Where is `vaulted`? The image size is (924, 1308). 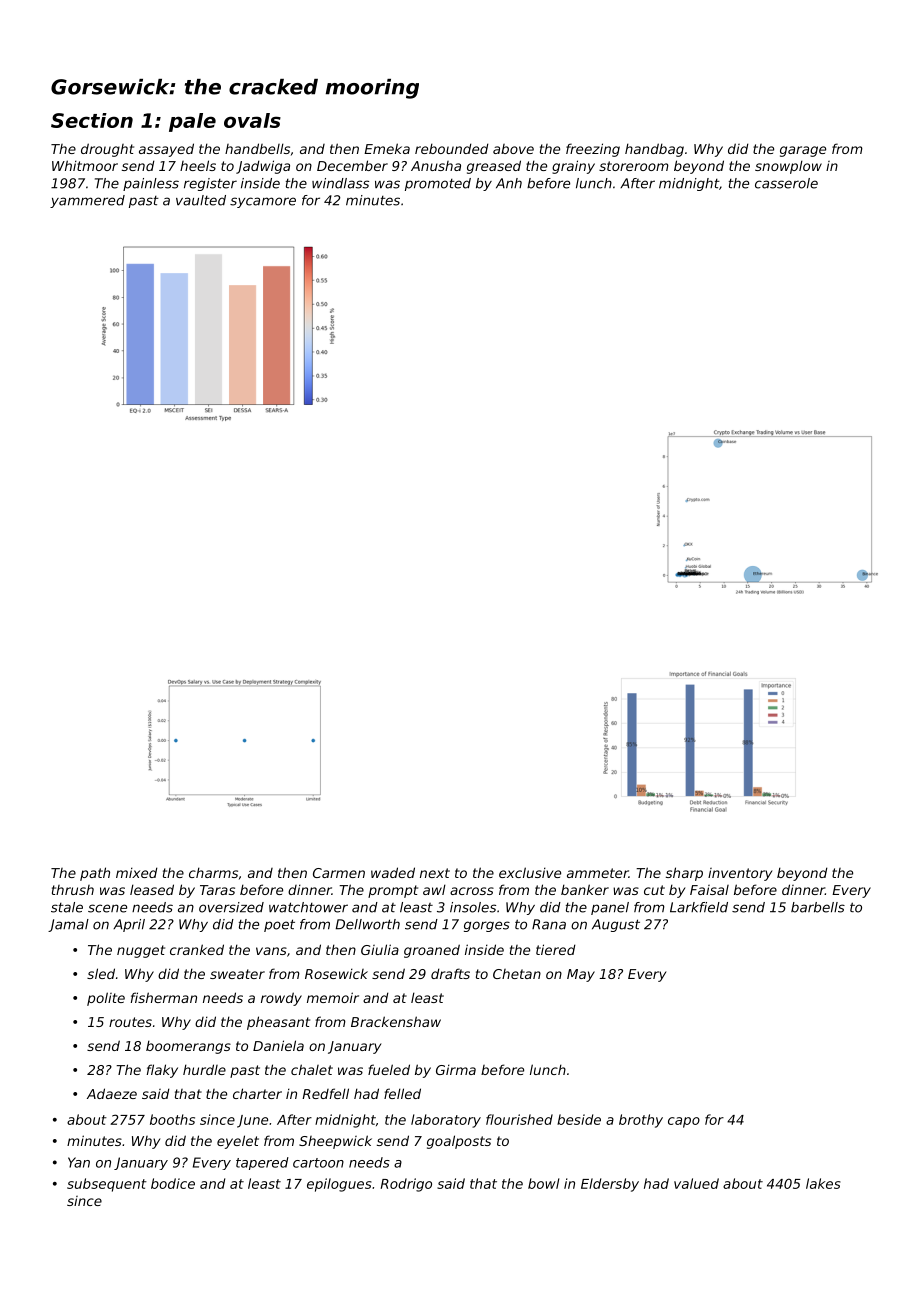
vaulted is located at coordinates (201, 200).
